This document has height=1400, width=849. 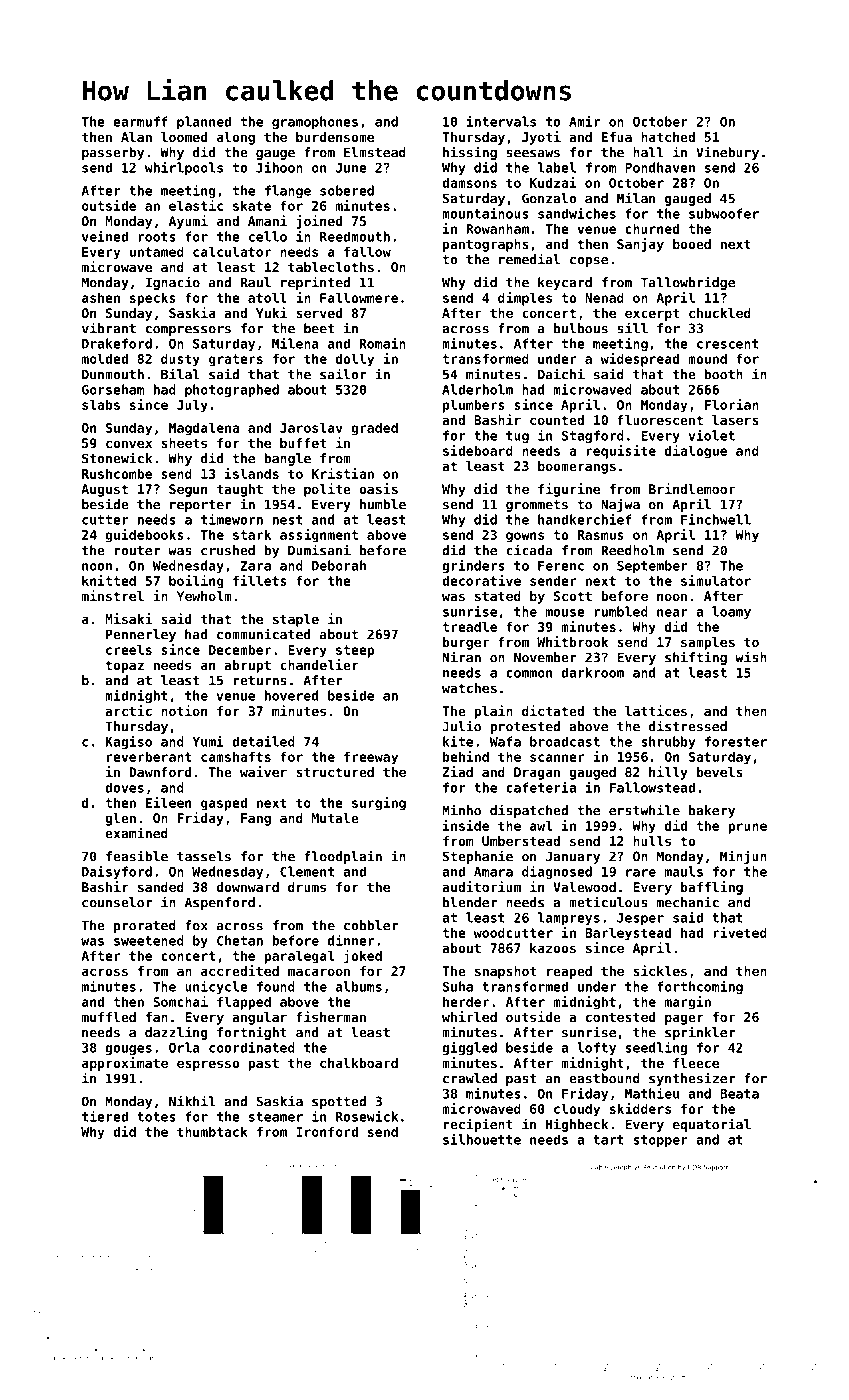 I want to click on sideboard, so click(x=478, y=450).
